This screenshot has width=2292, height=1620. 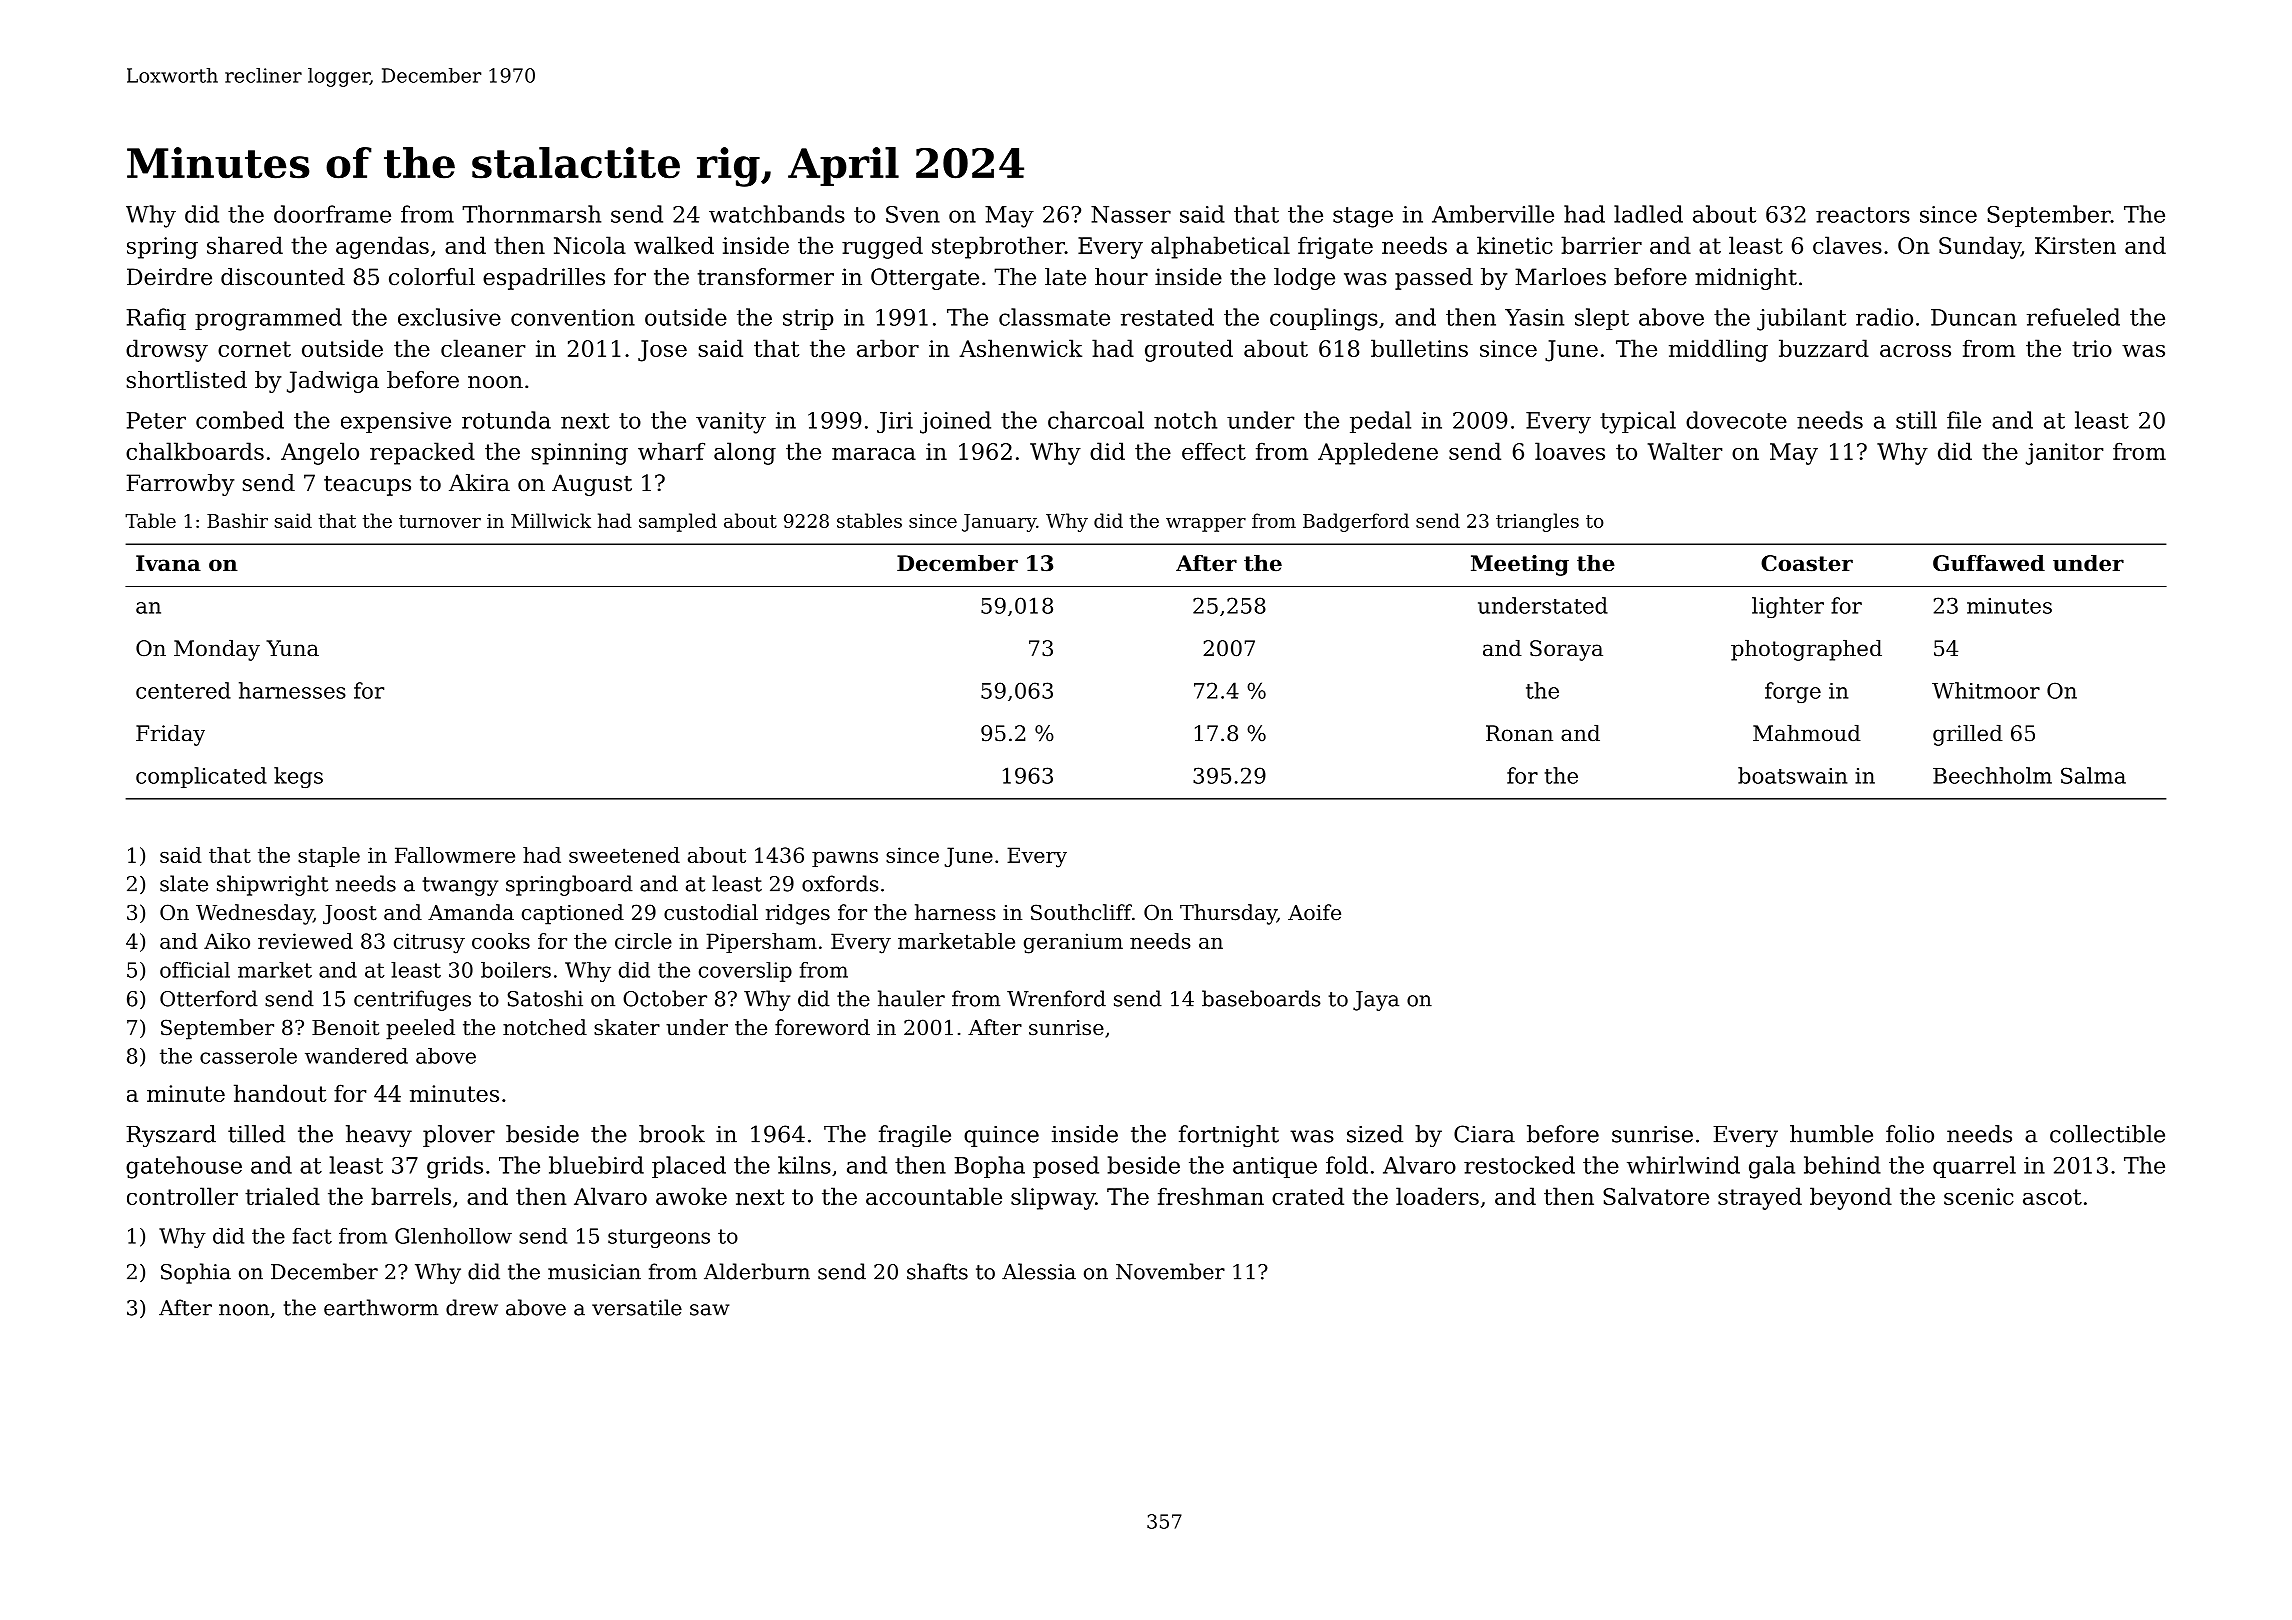 I want to click on Salma, so click(x=2093, y=775).
